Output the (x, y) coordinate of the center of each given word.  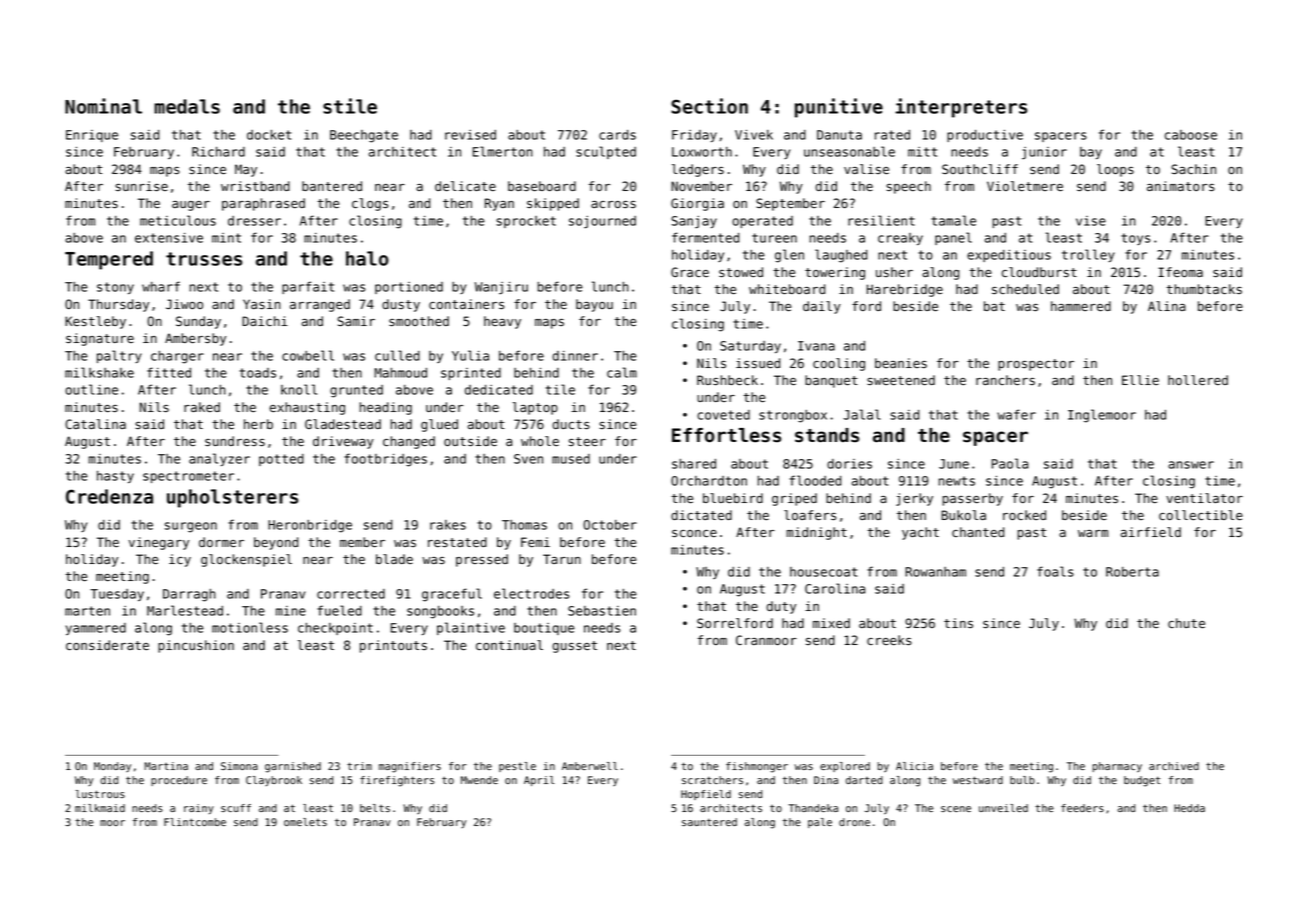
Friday (694, 136)
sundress (235, 441)
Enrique (92, 136)
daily (822, 307)
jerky (914, 499)
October (610, 525)
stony (115, 288)
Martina (166, 766)
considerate (107, 645)
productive (985, 136)
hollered (1198, 380)
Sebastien (602, 611)
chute (1186, 623)
